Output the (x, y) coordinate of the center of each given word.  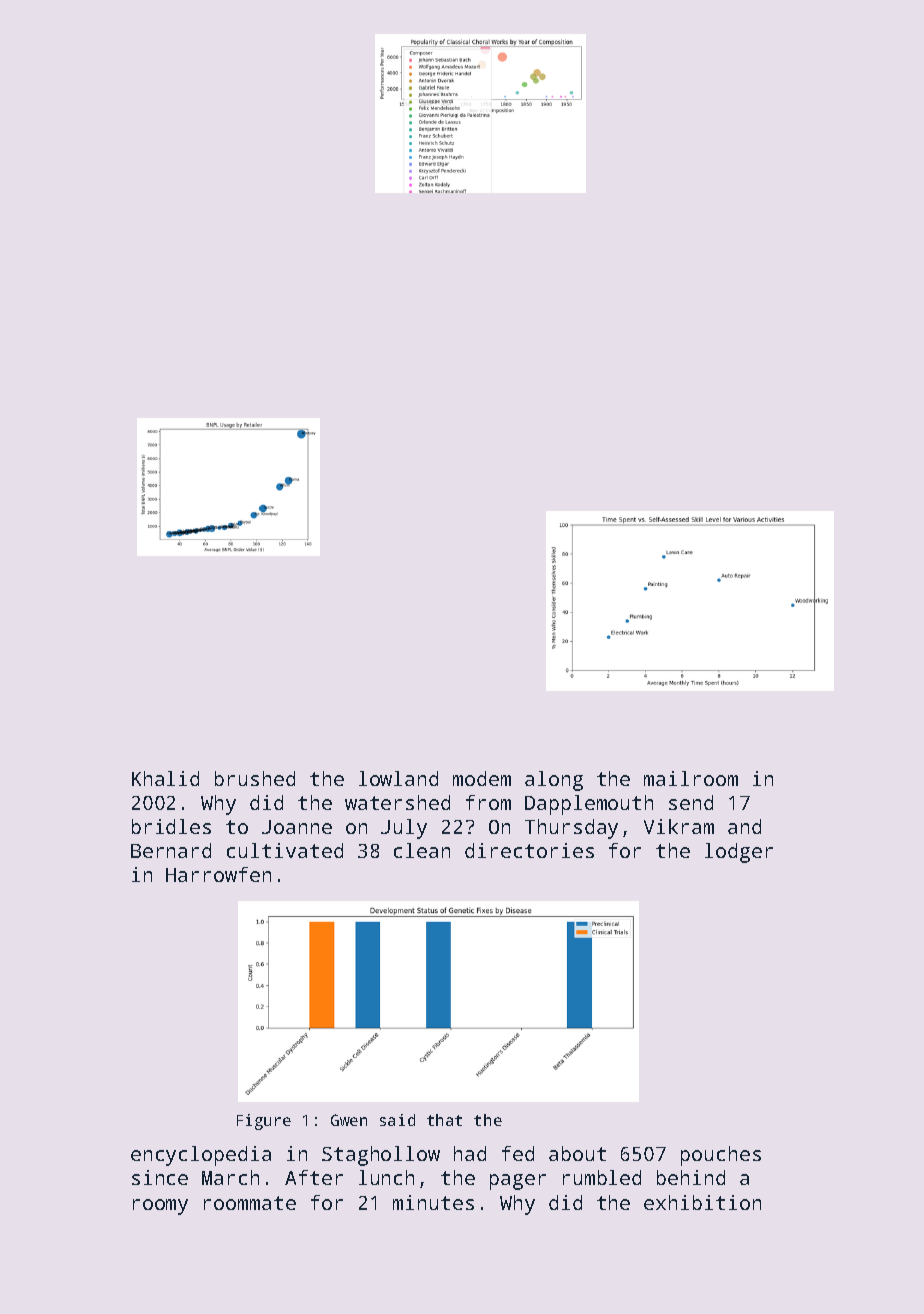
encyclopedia (201, 1156)
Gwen (349, 1120)
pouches (721, 1156)
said (397, 1120)
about (577, 1153)
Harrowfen (218, 874)
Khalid (165, 778)
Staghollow (381, 1156)
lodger (739, 853)
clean (422, 850)
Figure (264, 1122)
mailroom (691, 778)
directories (529, 850)
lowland (398, 778)
